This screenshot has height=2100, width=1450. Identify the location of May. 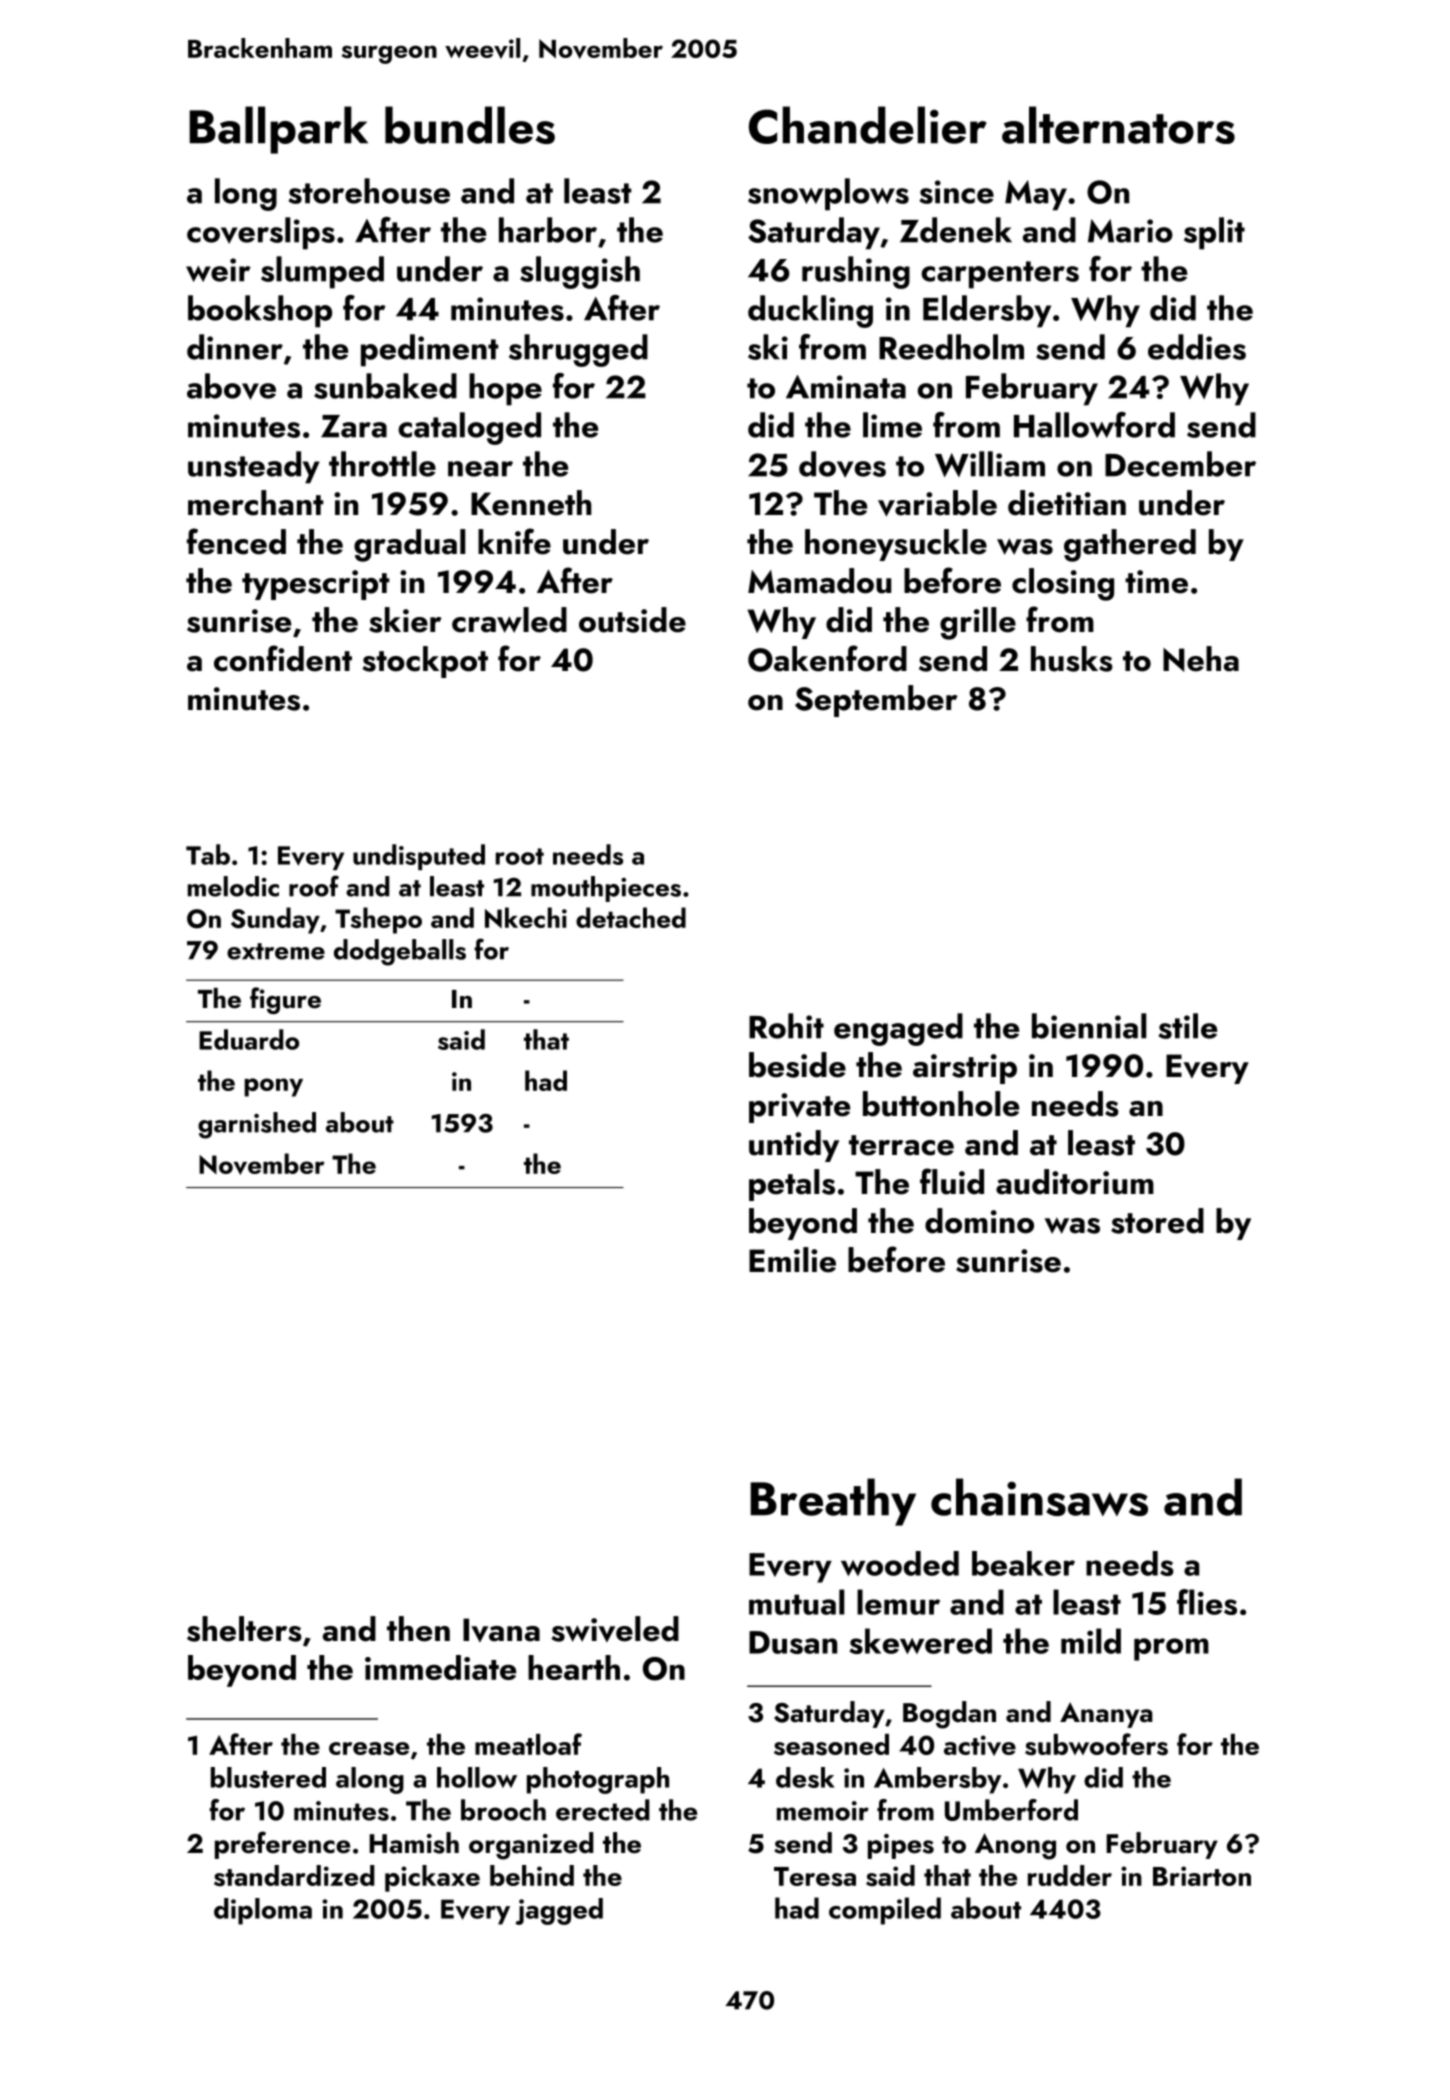
(1036, 195).
